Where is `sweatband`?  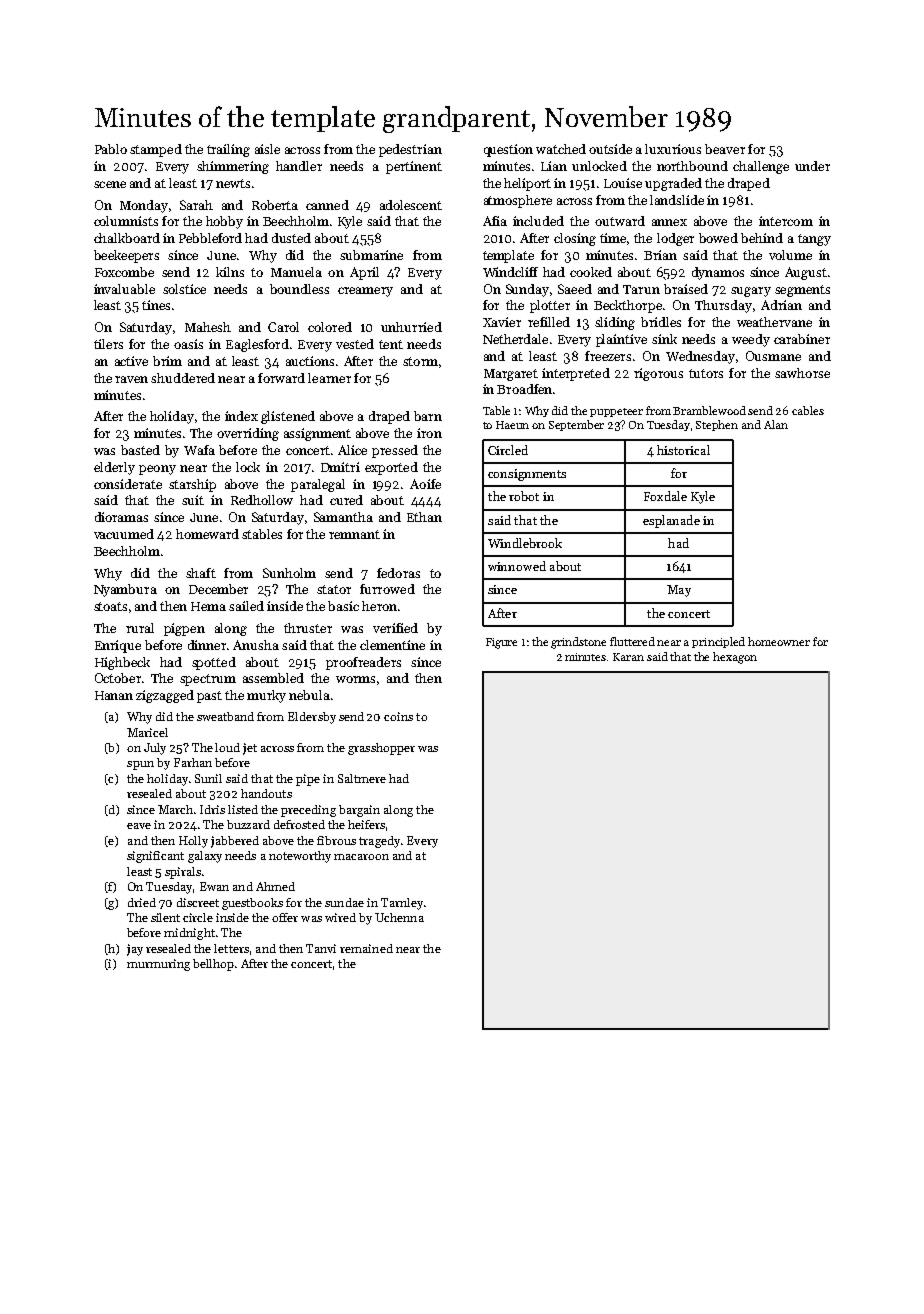
sweatband is located at coordinates (225, 716).
